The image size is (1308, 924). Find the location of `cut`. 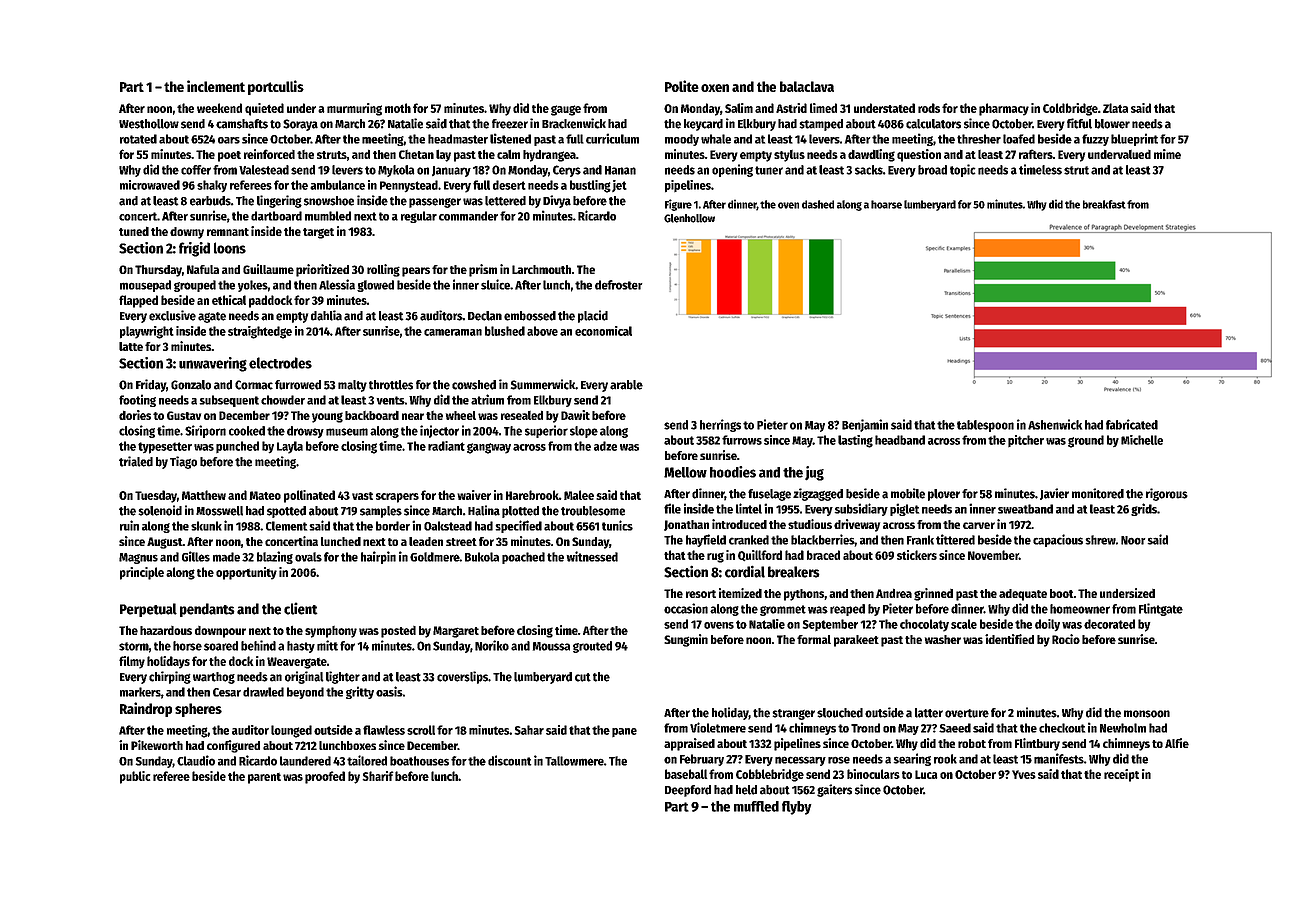

cut is located at coordinates (583, 677).
